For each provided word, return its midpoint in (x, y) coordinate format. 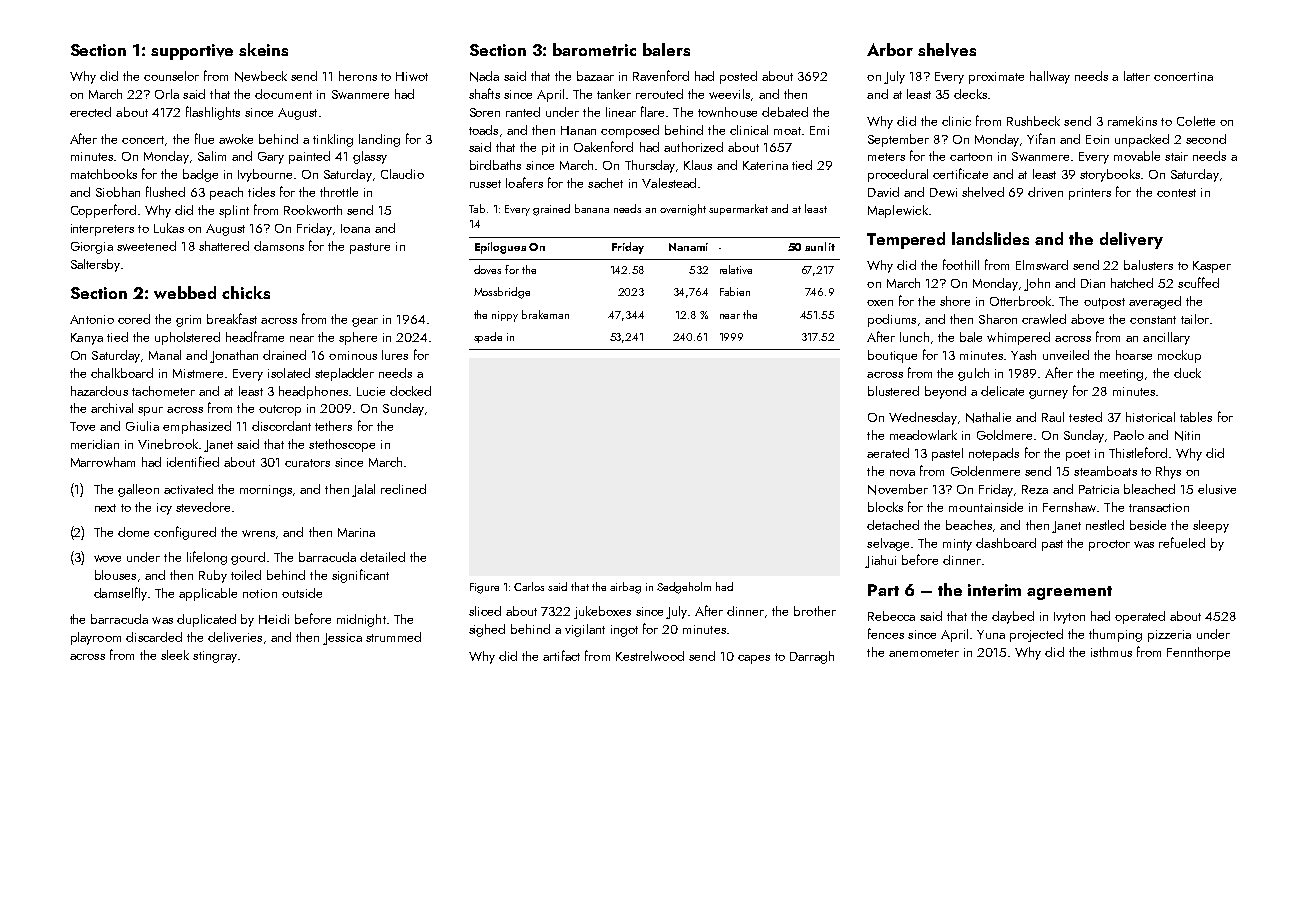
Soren (485, 112)
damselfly (120, 594)
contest (1176, 193)
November (898, 489)
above (1087, 319)
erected (90, 112)
